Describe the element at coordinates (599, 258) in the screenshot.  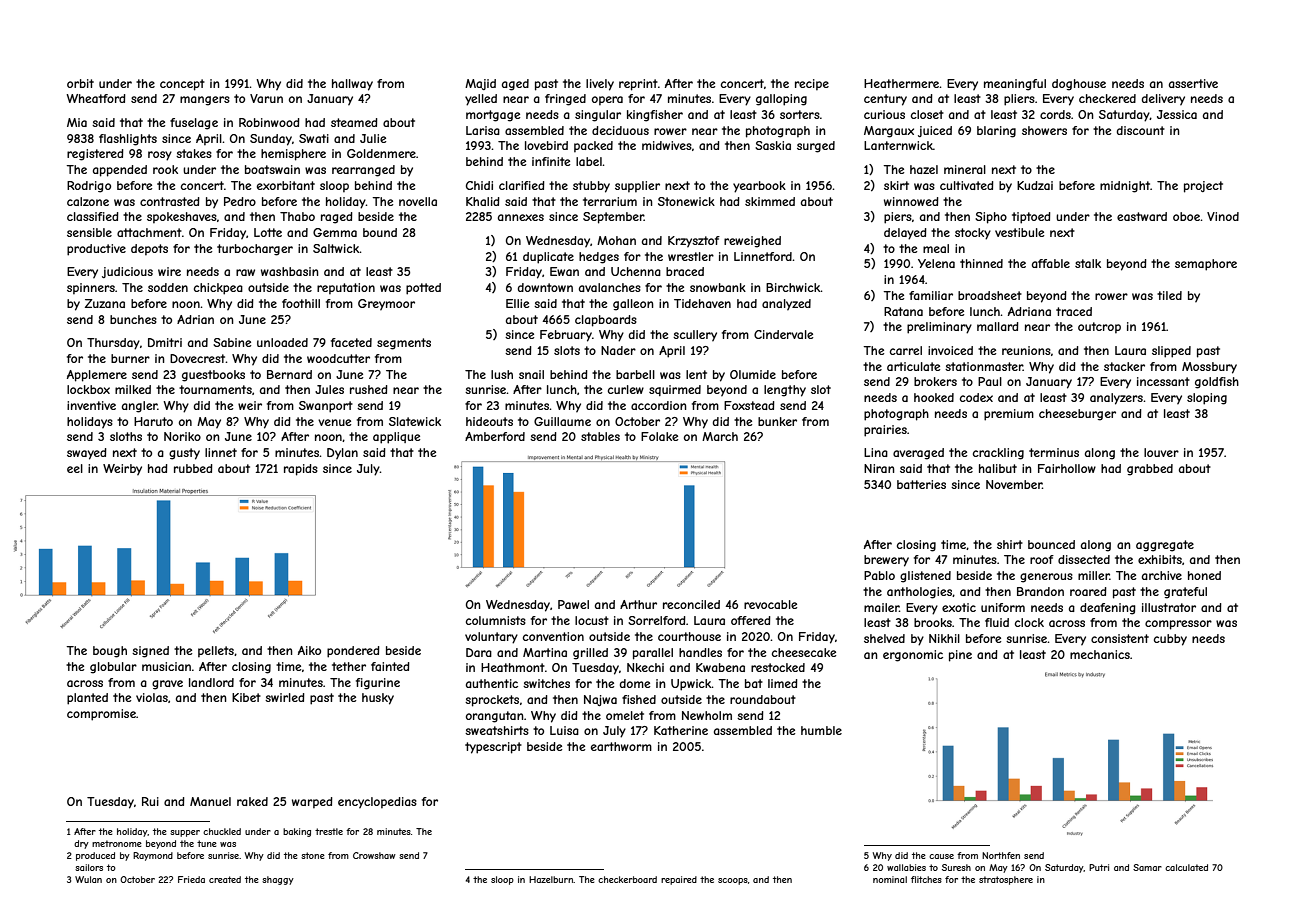
I see `hedges` at that location.
